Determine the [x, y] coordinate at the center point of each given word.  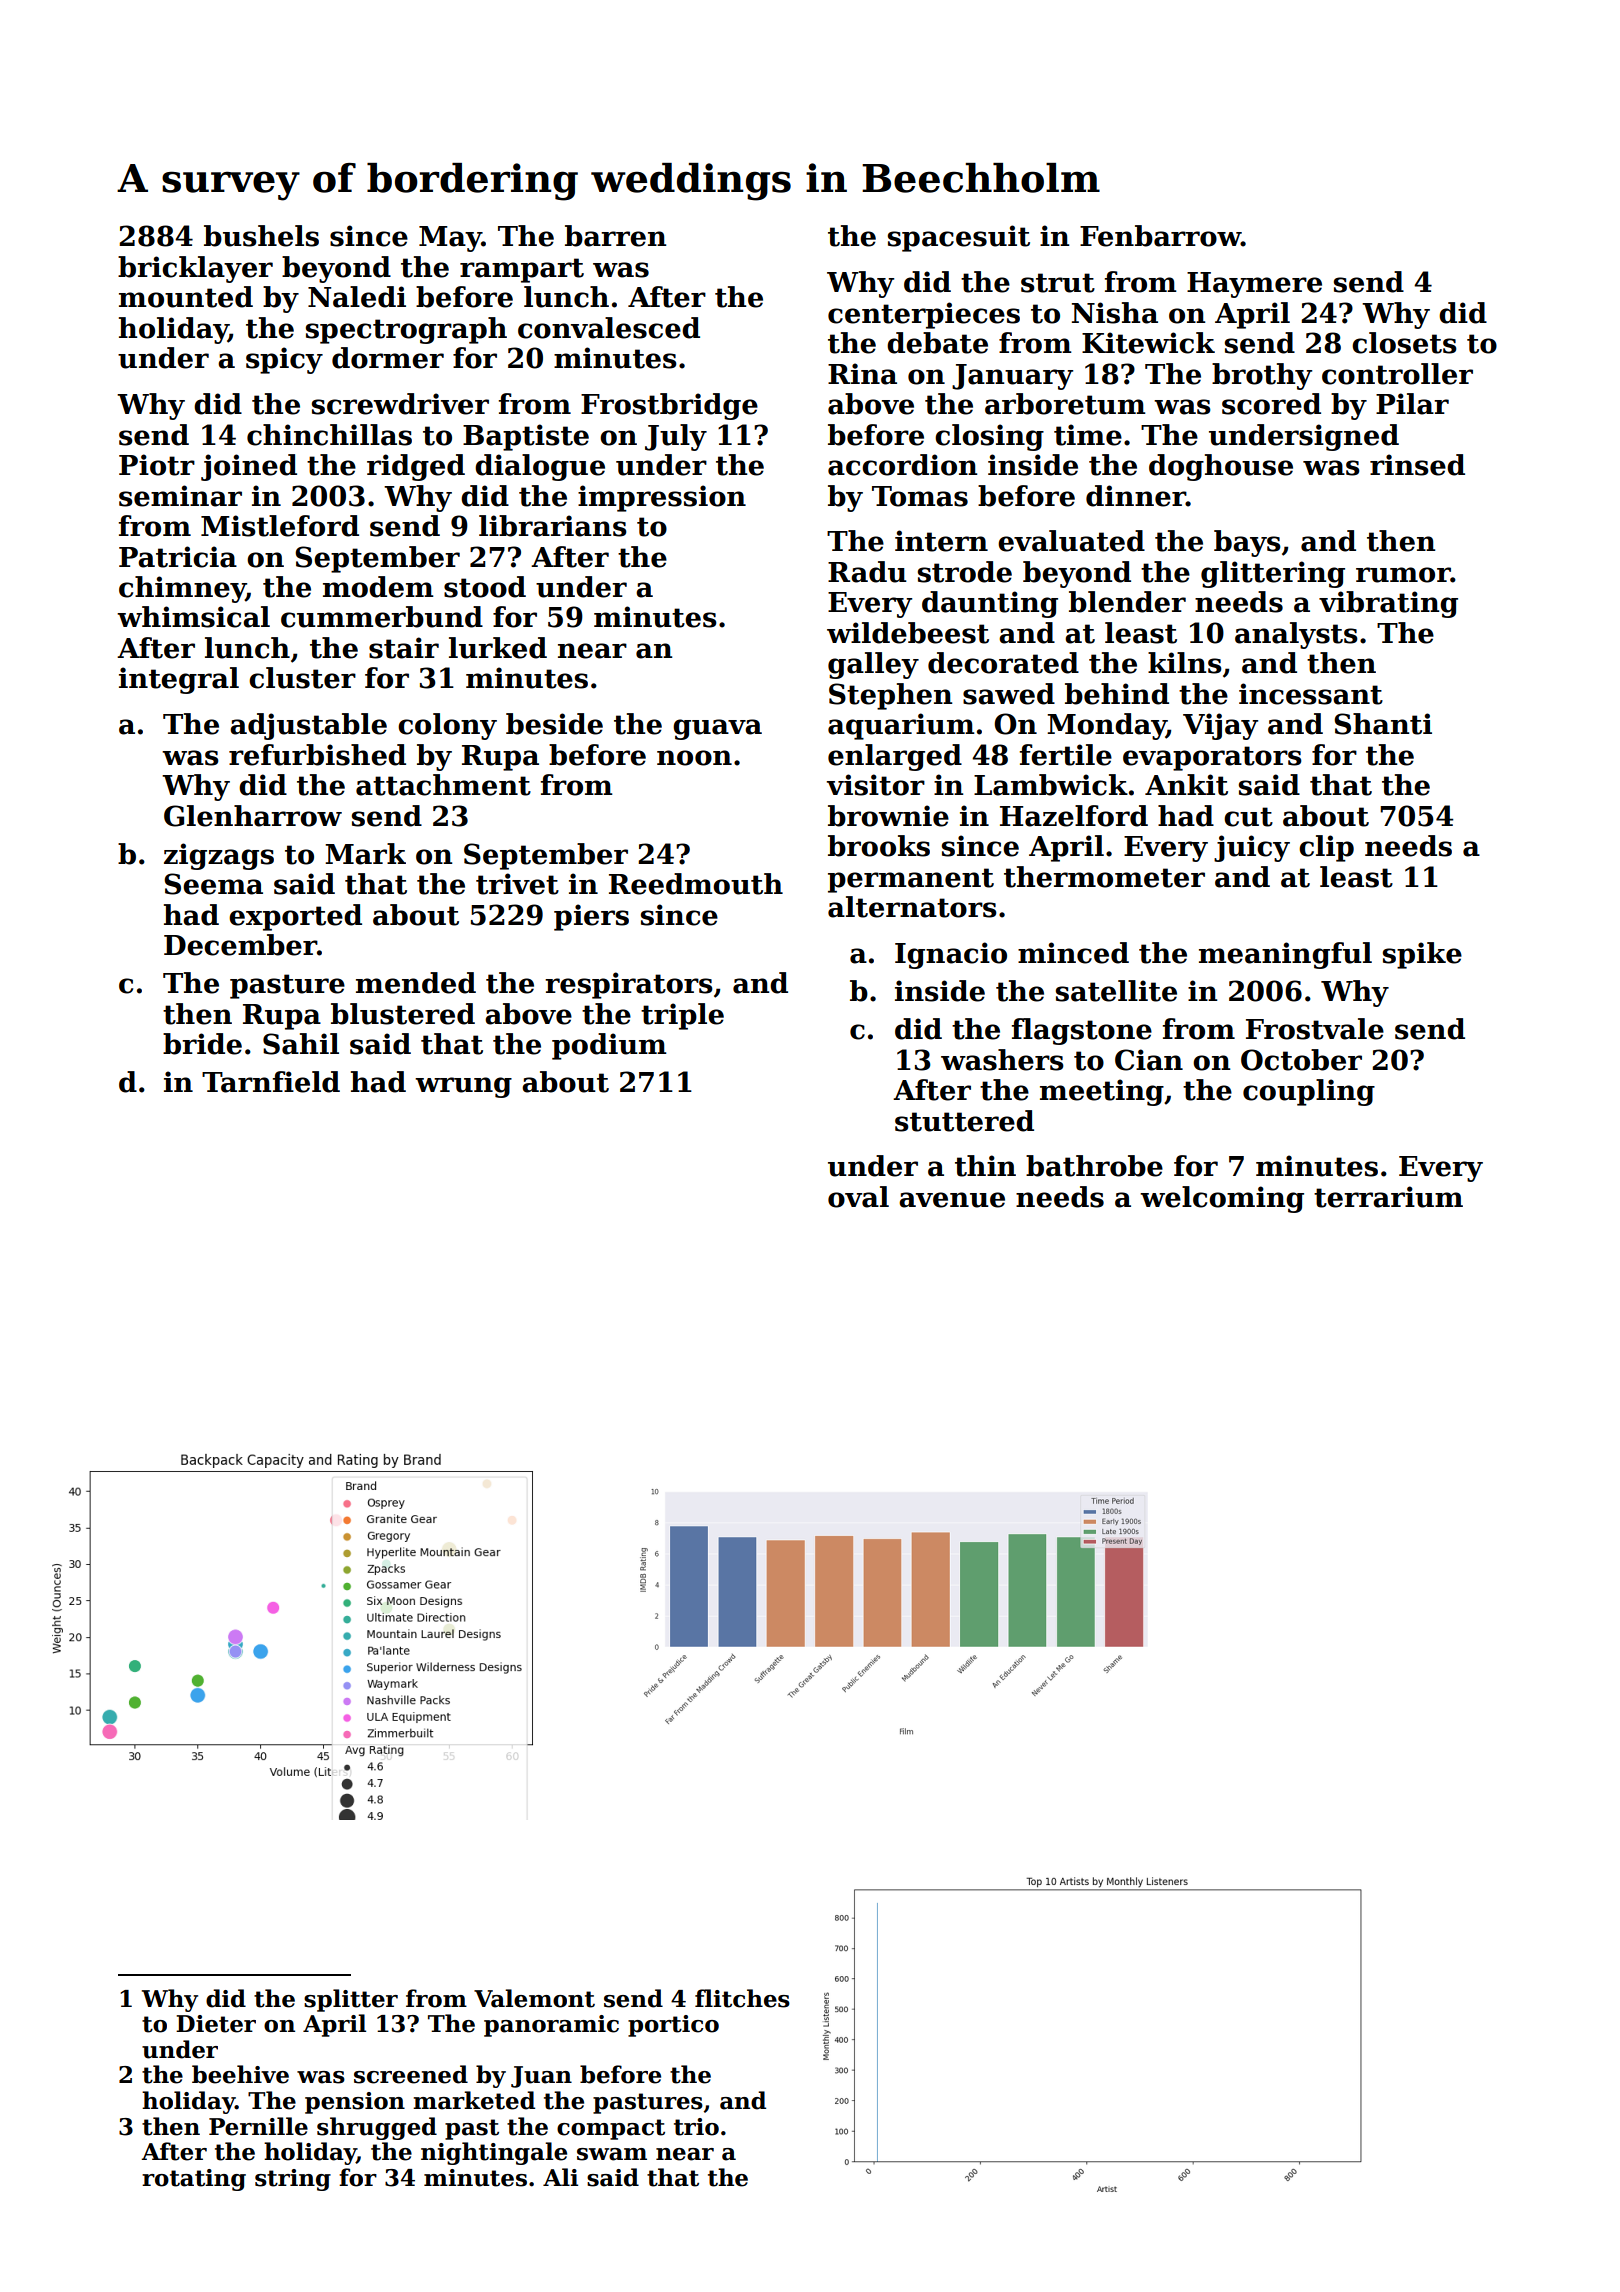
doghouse [1221, 467]
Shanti [1383, 724]
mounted [186, 297]
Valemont [534, 1998]
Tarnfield [271, 1082]
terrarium [1388, 1197]
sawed [1009, 694]
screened [411, 2074]
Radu [867, 572]
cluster [302, 678]
